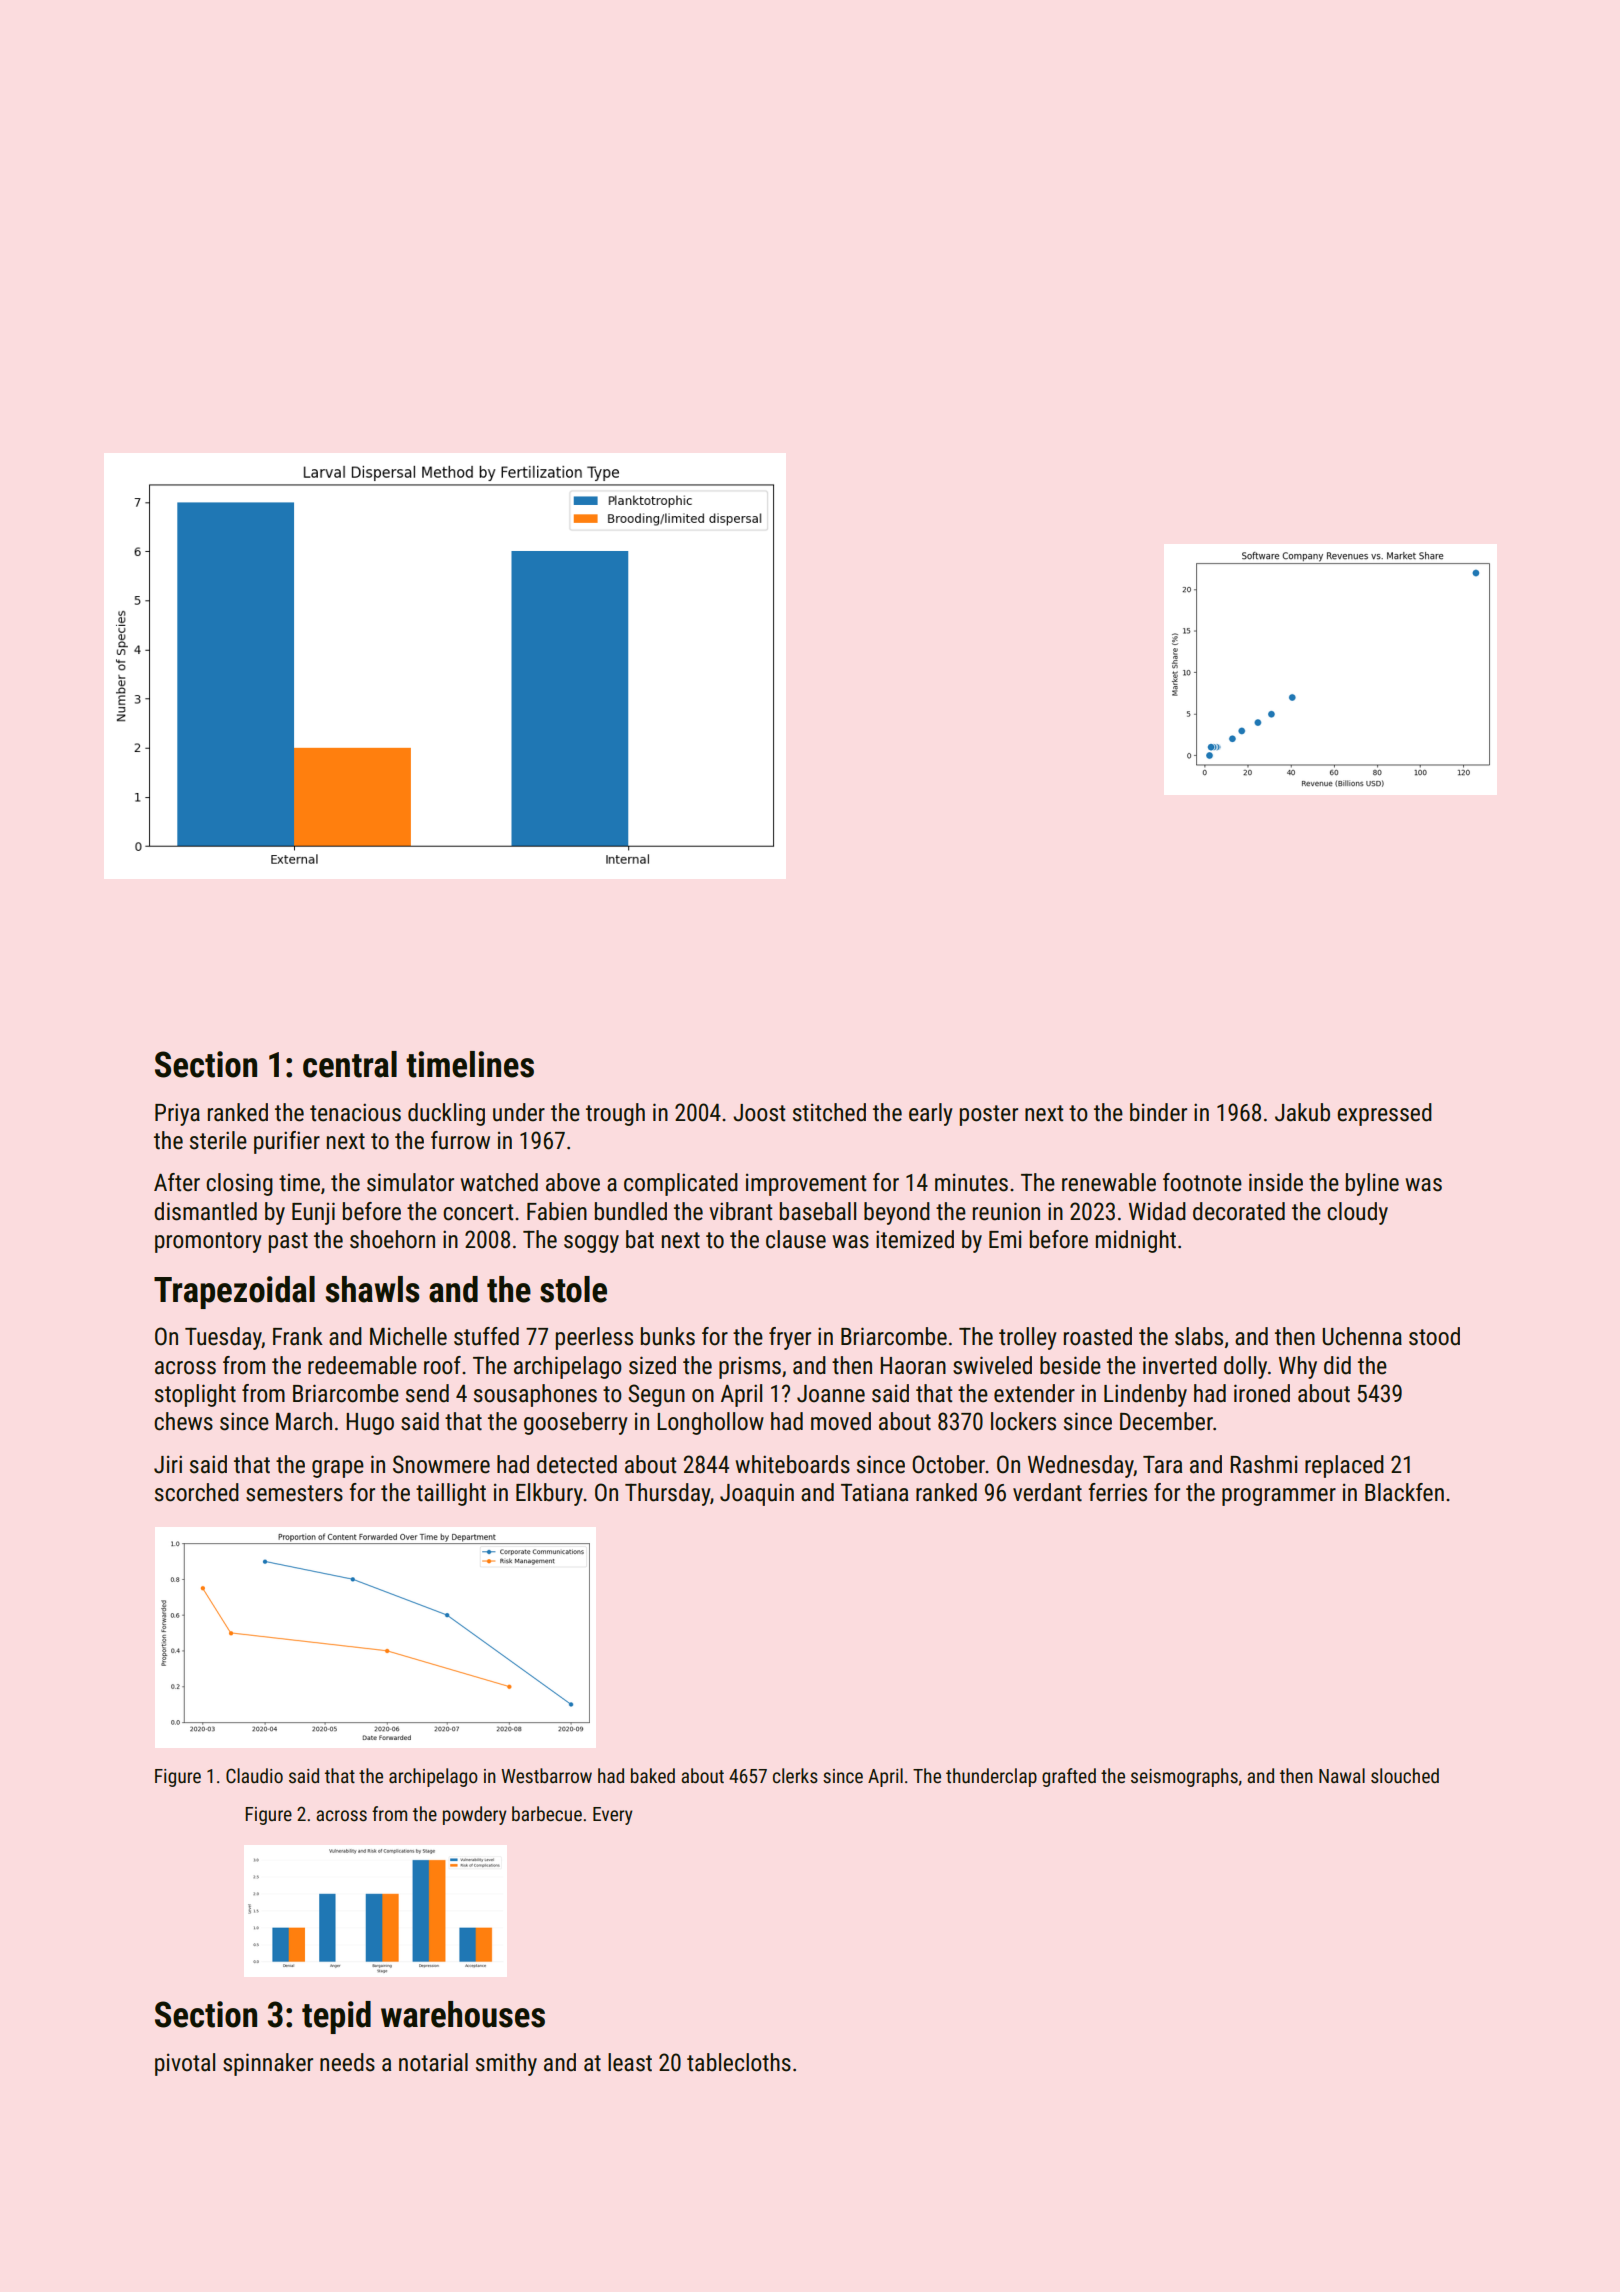  I want to click on chews, so click(183, 1421).
